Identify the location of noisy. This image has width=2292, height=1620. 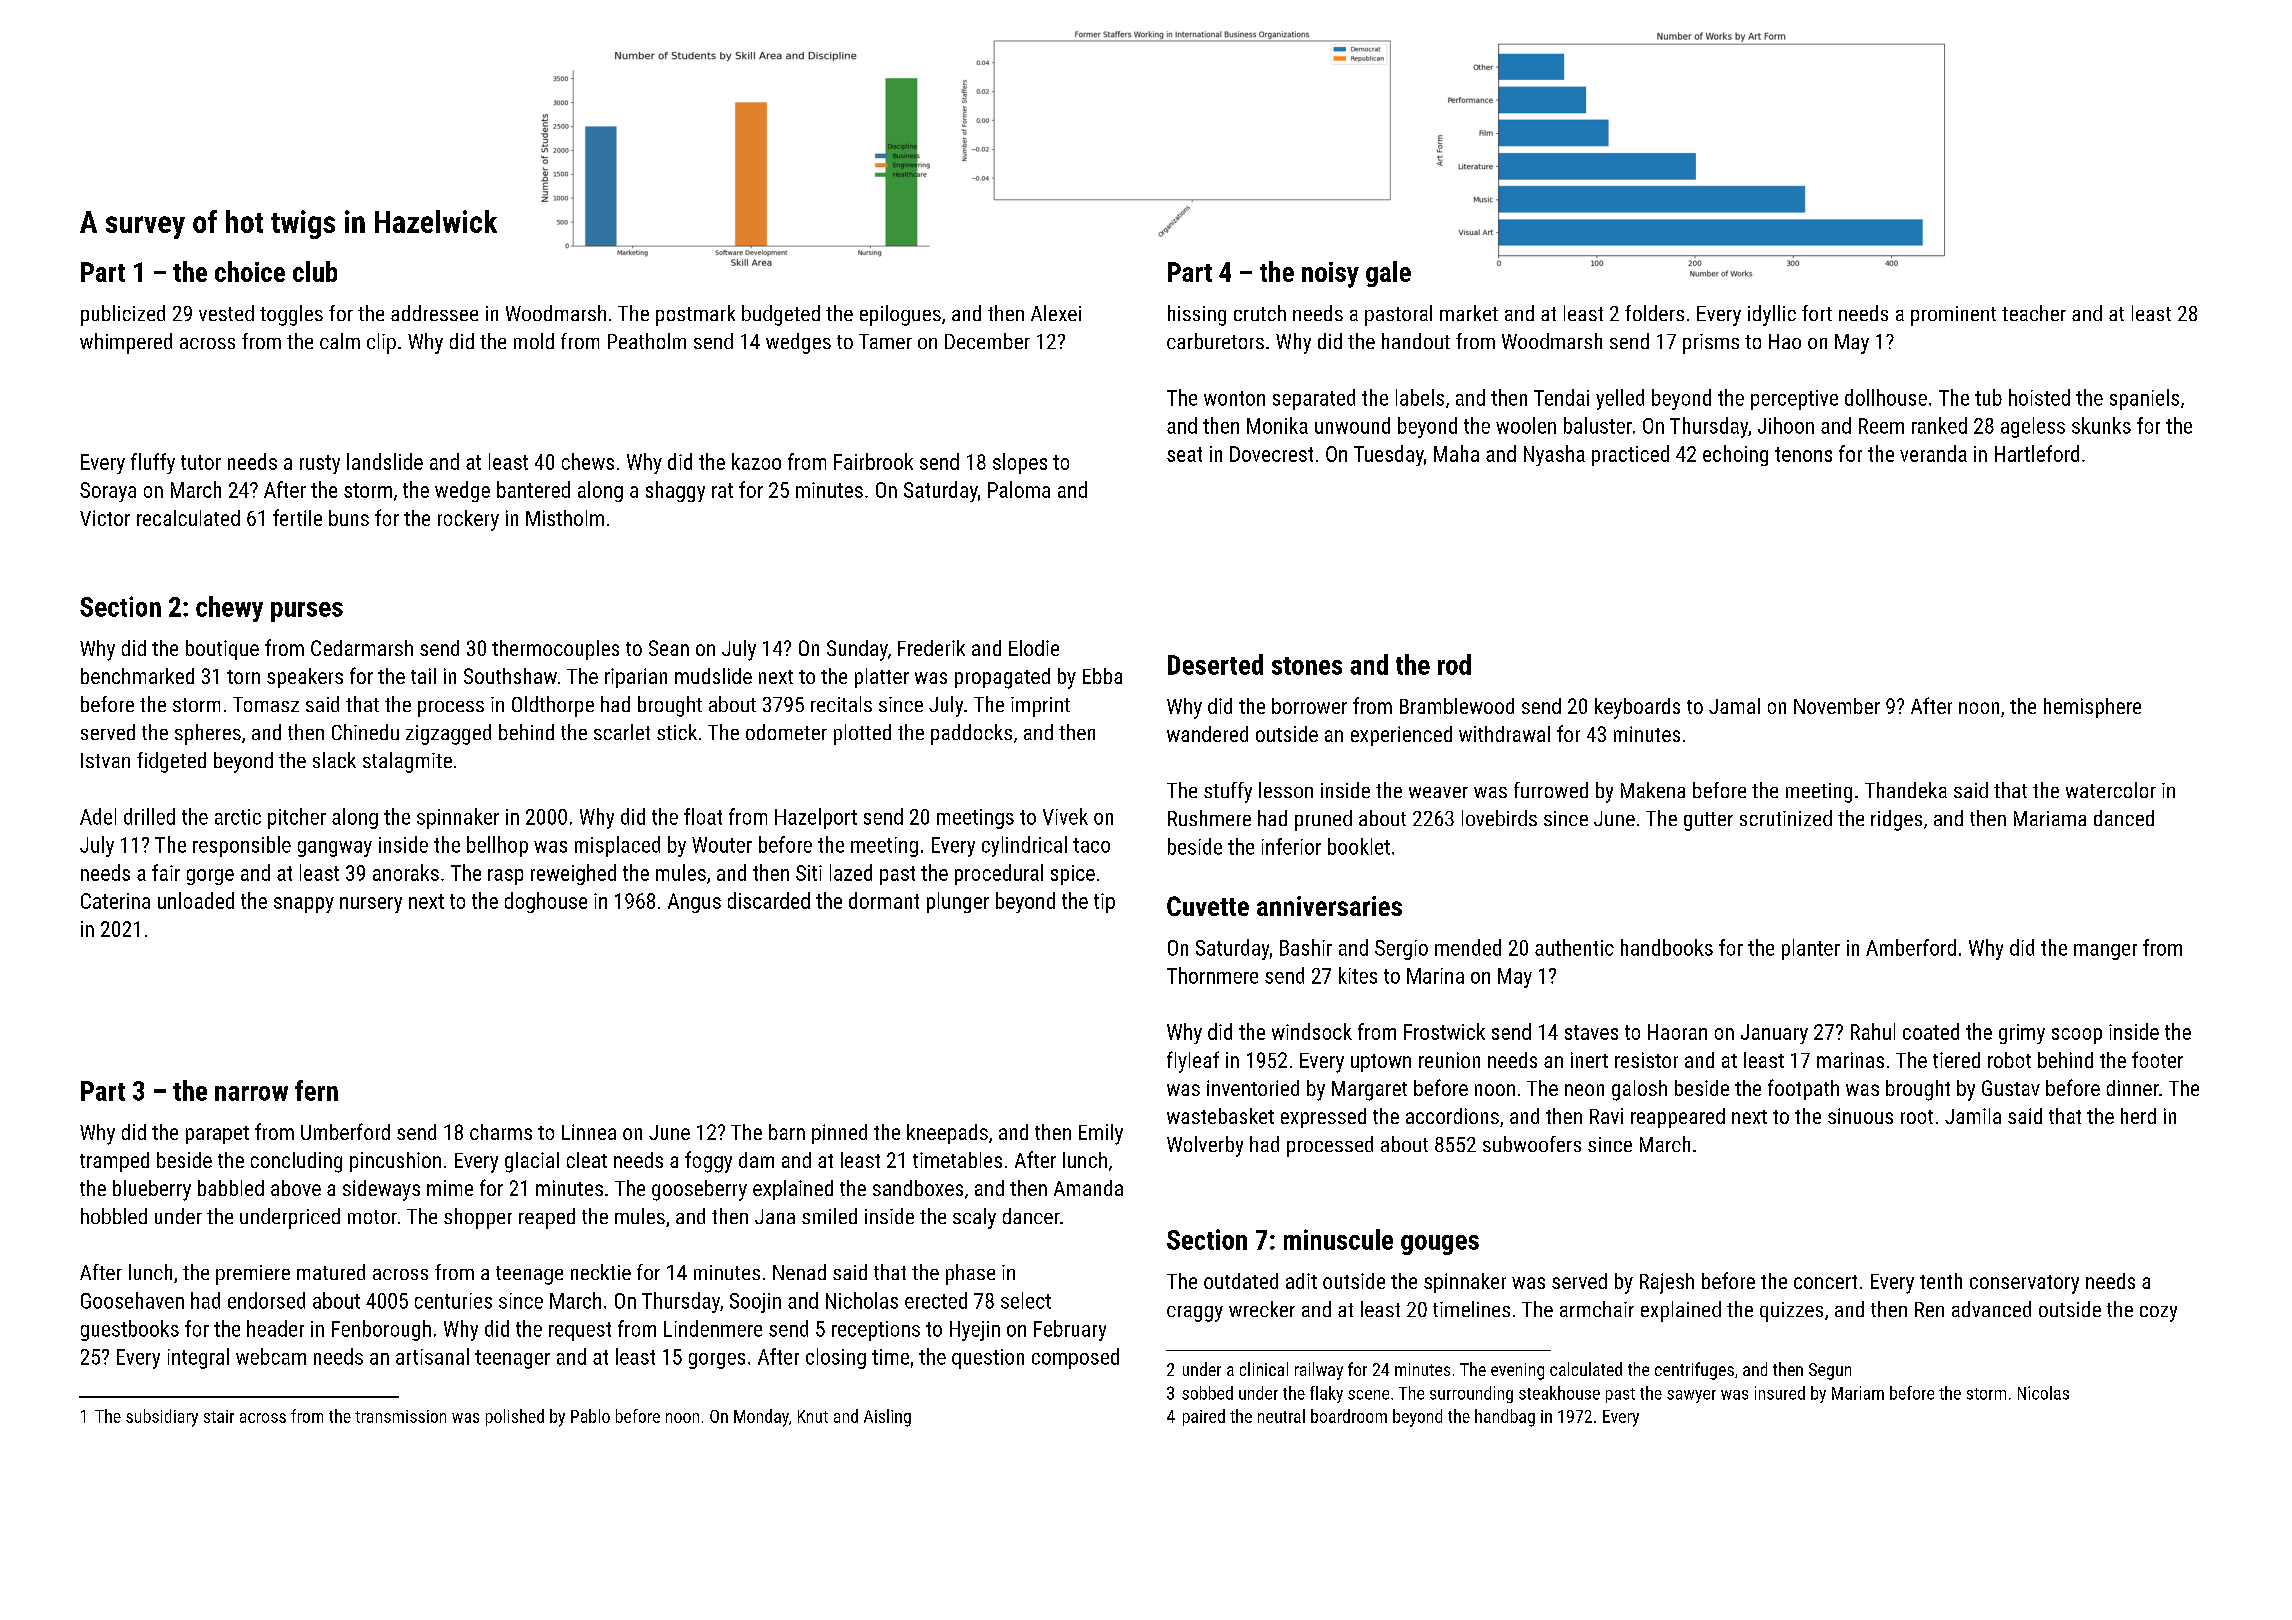
(1330, 275).
